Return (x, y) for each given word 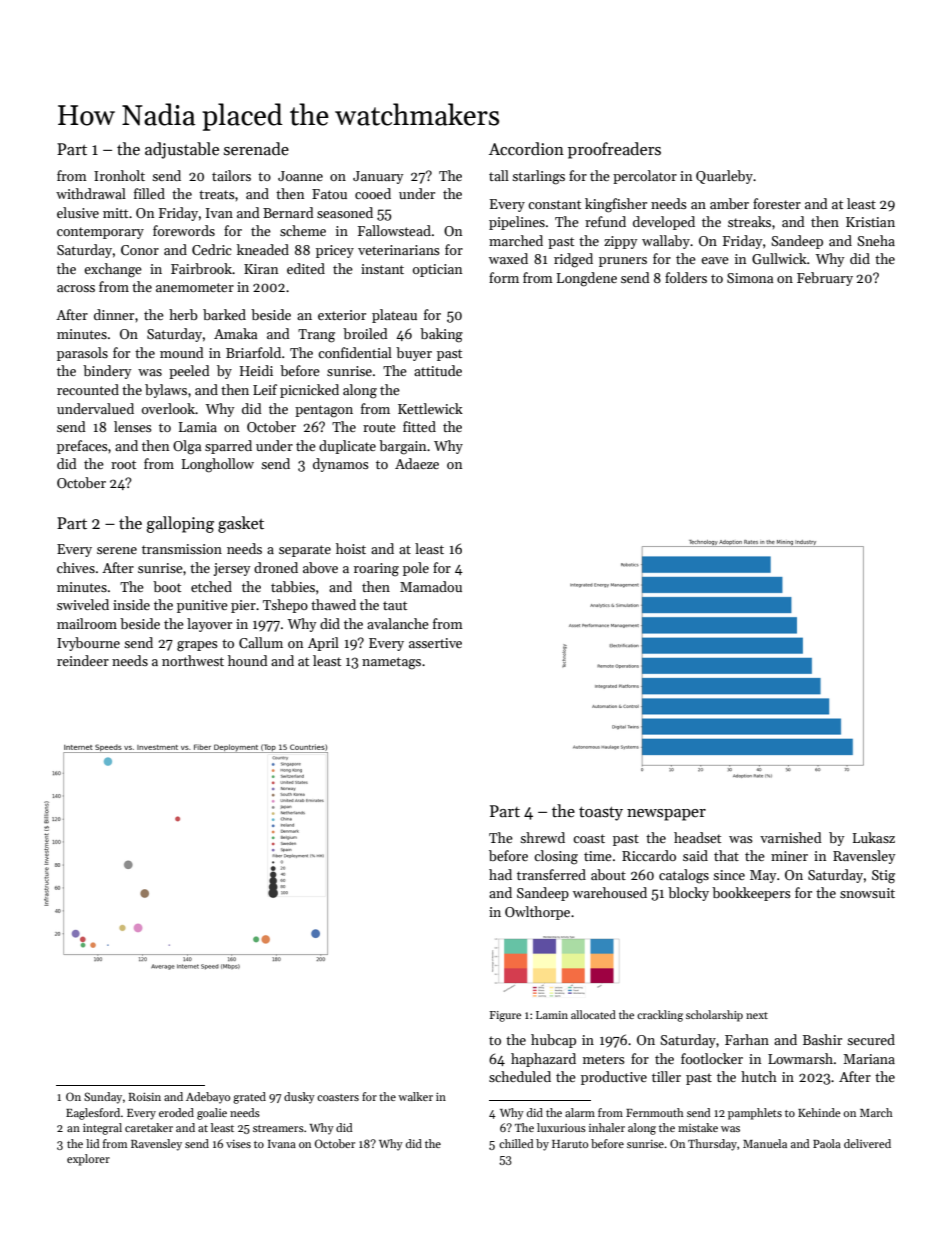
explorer (88, 1160)
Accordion (526, 149)
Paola (827, 1143)
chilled (516, 1143)
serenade (256, 149)
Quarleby (724, 177)
